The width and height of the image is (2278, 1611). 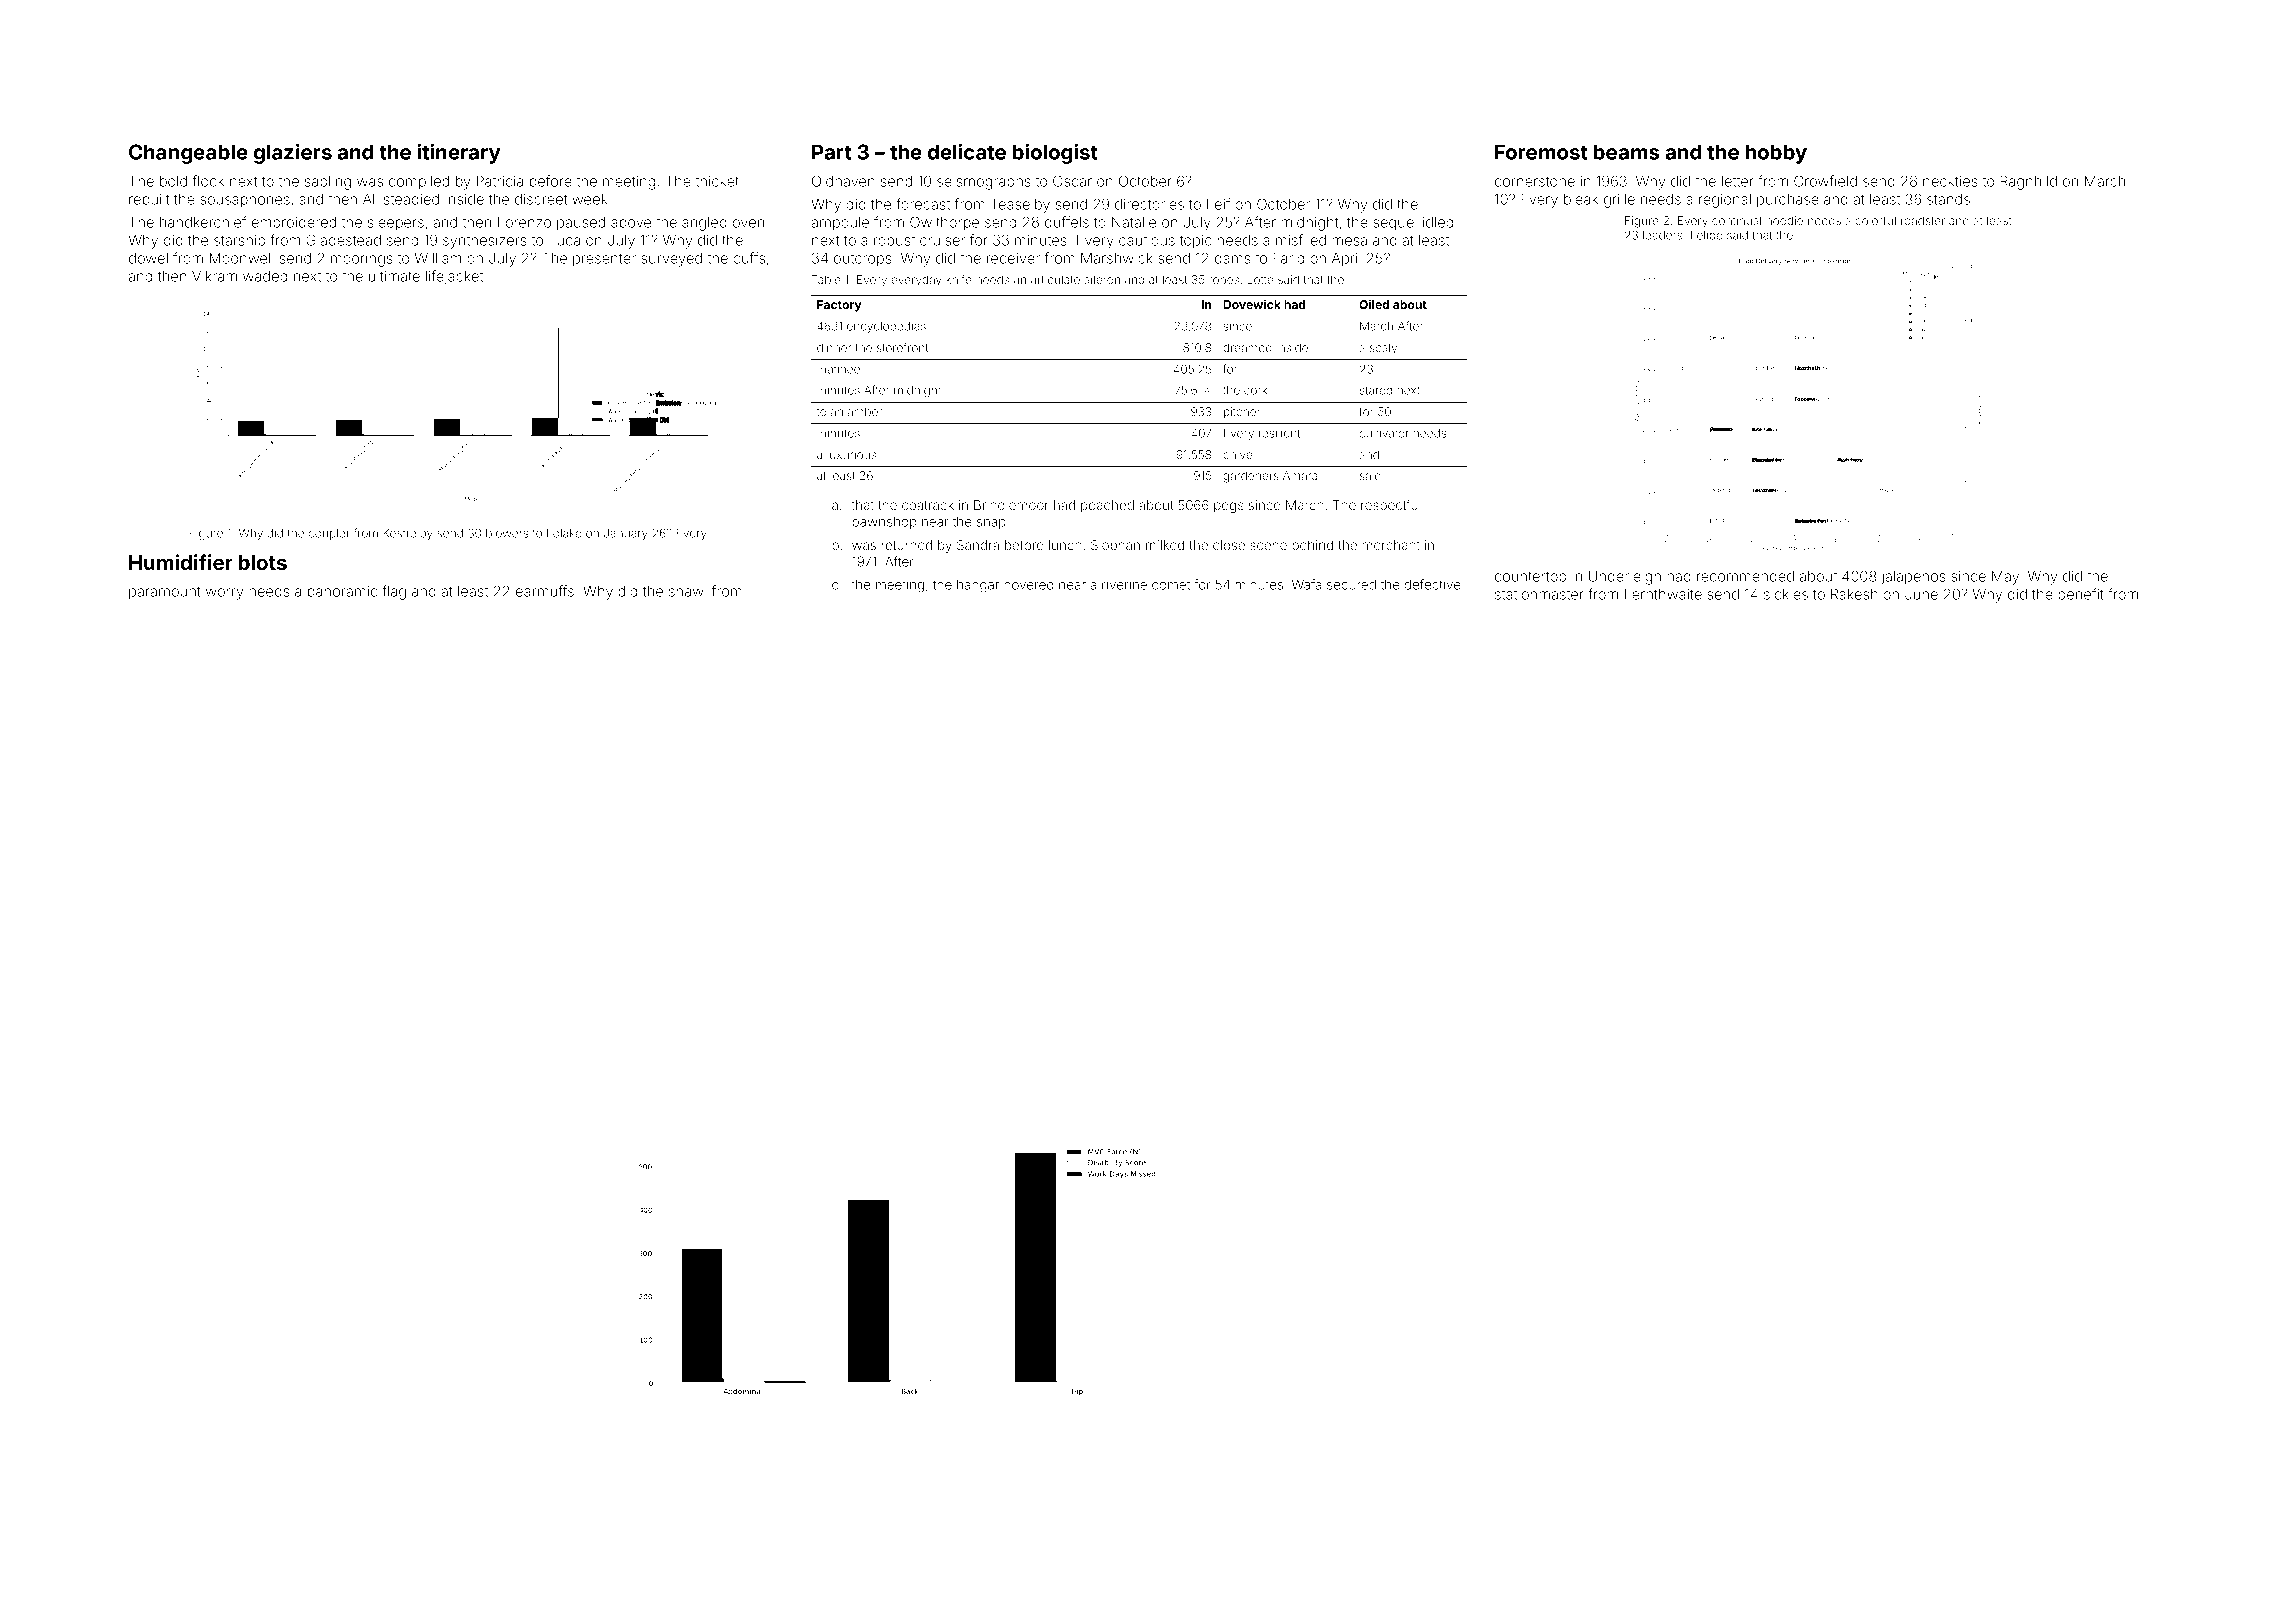 I want to click on handkerchief, so click(x=203, y=222).
